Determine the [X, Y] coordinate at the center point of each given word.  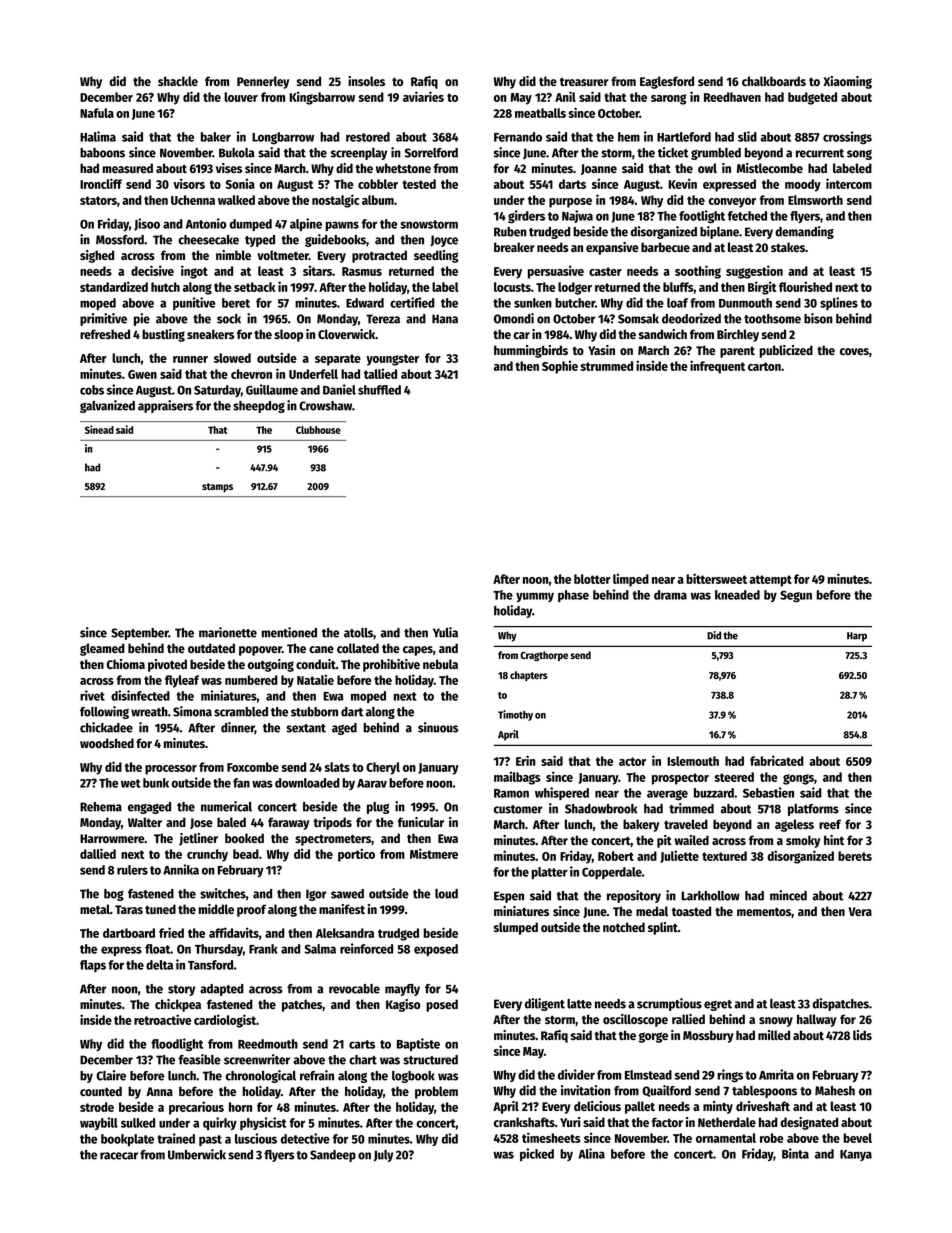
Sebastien [768, 792]
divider [576, 1074]
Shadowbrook [601, 809]
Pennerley [263, 82]
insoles [366, 81]
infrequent [717, 367]
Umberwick [197, 1154]
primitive [103, 319]
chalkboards [774, 81]
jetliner [198, 839]
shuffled [379, 390]
